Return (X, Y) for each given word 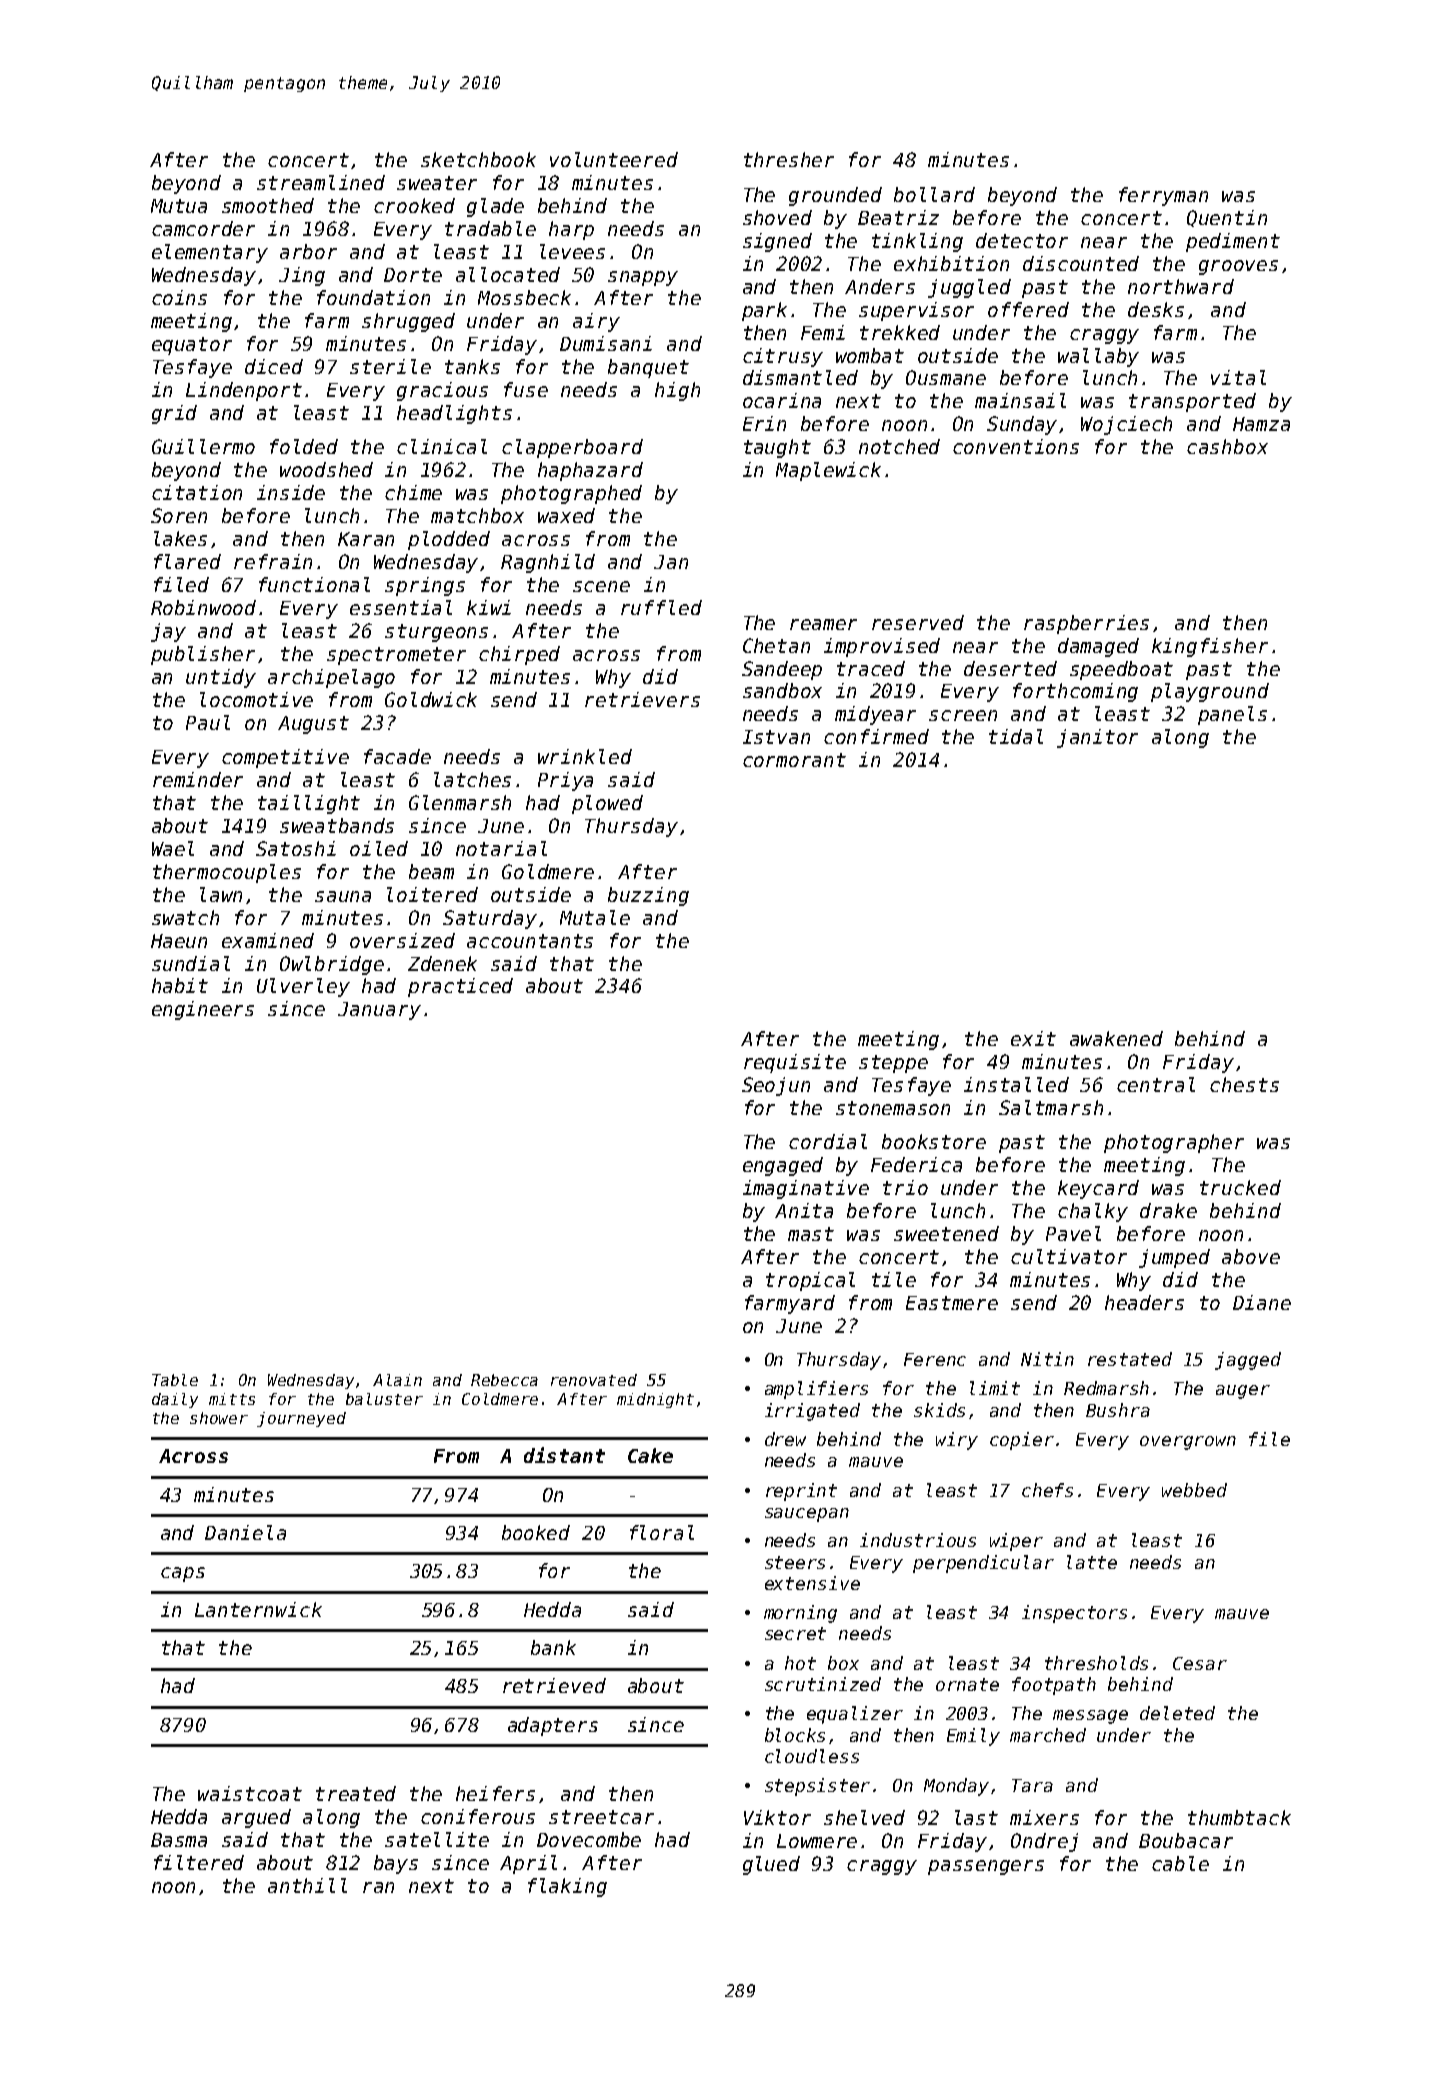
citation (197, 492)
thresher (789, 159)
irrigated (812, 1412)
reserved (918, 622)
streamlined (321, 182)
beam (431, 871)
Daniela (245, 1532)
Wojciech (1126, 425)
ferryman (1163, 196)
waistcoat (250, 1793)
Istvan (776, 737)
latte (1092, 1562)
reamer (823, 624)
